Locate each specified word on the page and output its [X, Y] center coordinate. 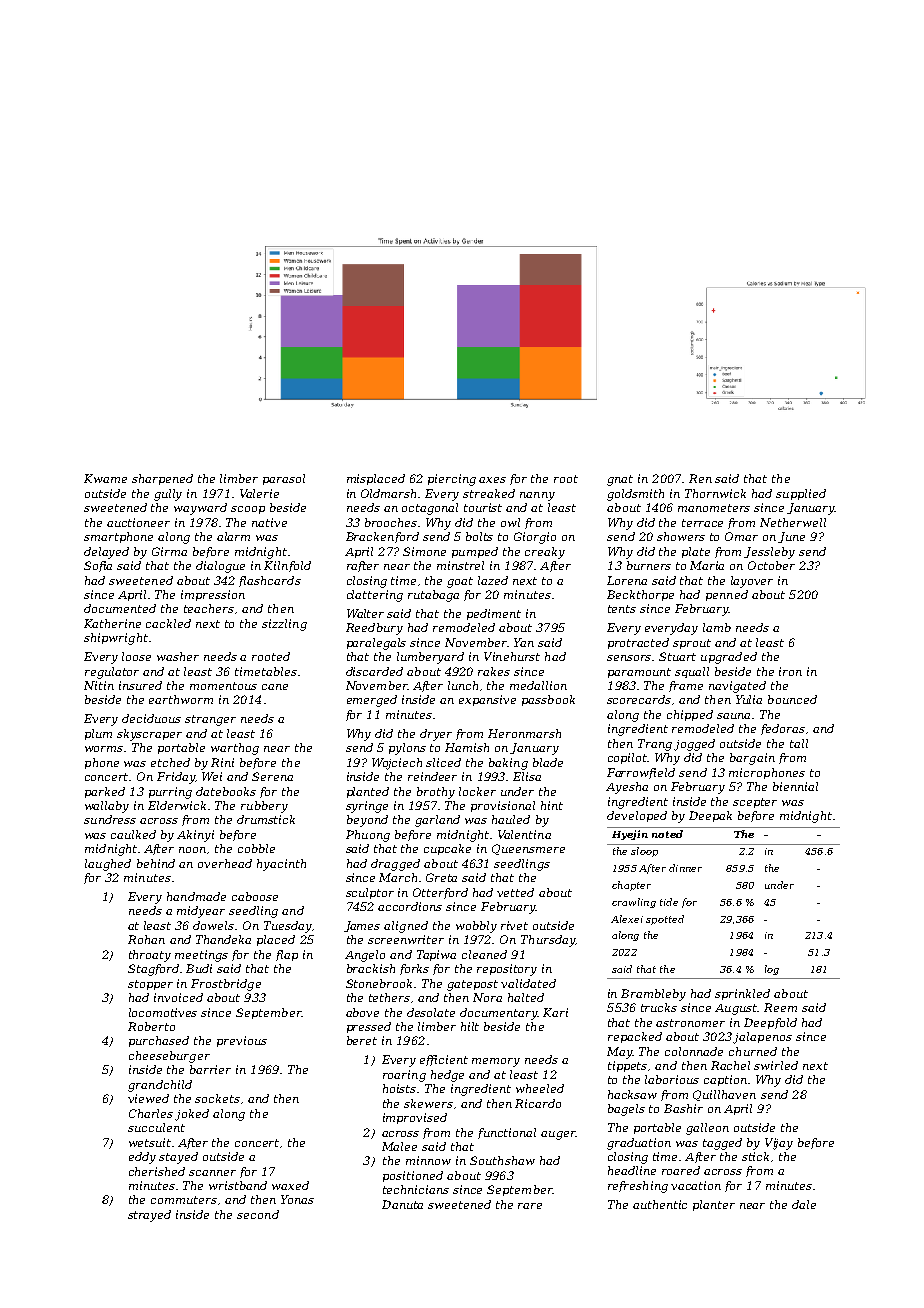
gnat [620, 480]
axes [492, 480]
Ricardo [538, 1103]
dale [804, 1204]
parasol [284, 479]
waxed [290, 1185]
